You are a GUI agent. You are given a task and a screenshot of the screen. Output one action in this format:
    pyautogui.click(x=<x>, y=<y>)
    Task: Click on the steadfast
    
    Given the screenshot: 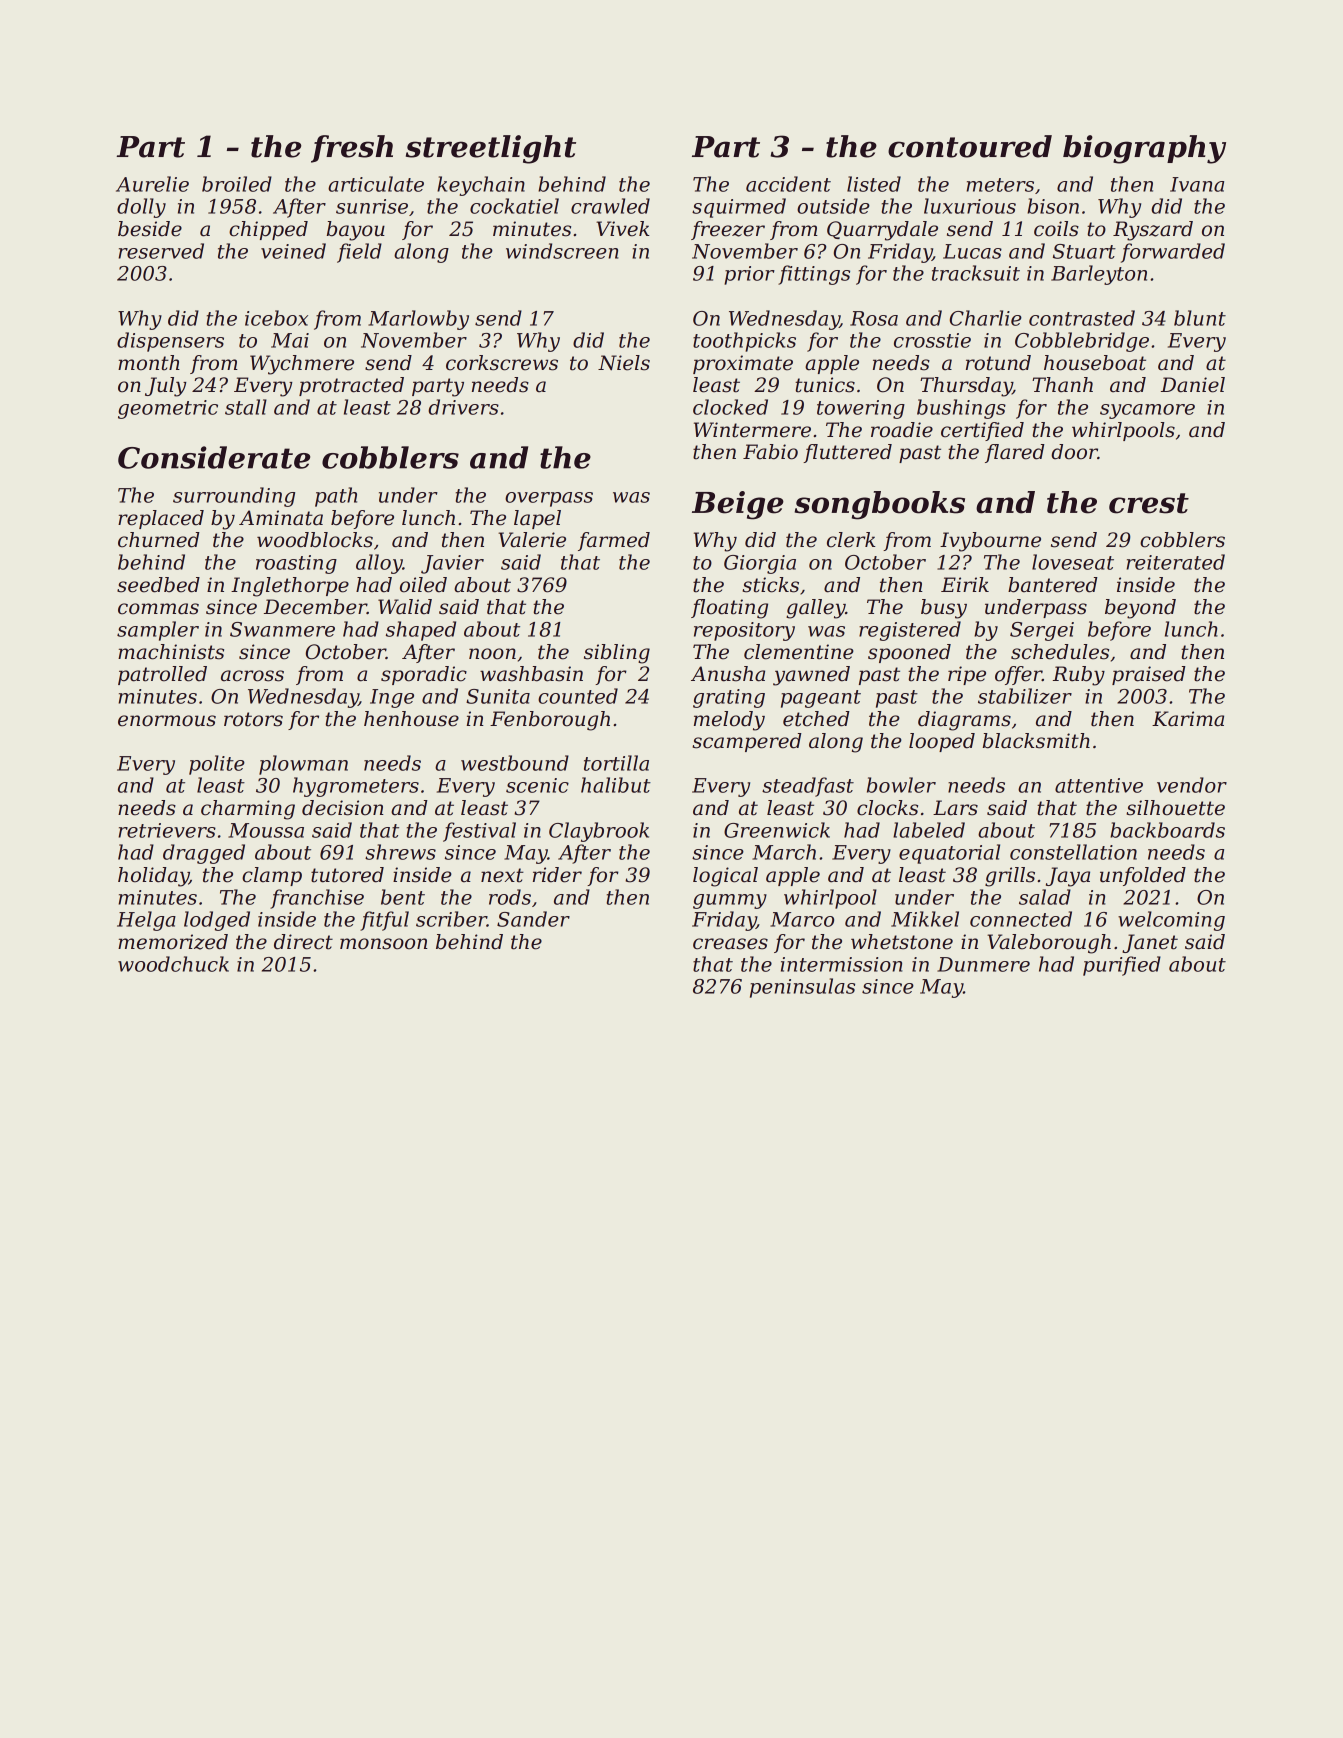 What is the action you would take?
    pyautogui.click(x=808, y=787)
